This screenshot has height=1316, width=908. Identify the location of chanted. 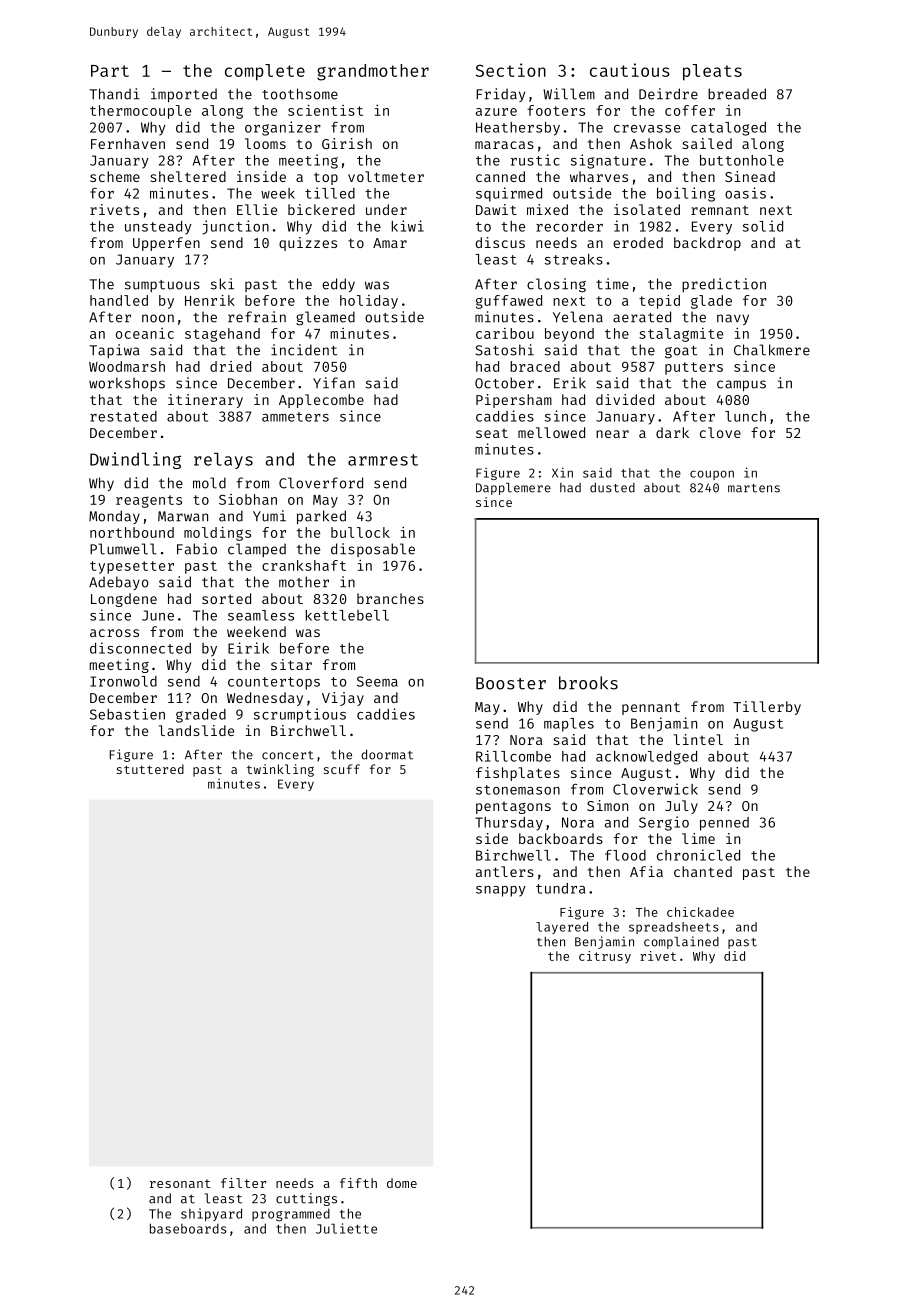
(703, 871).
